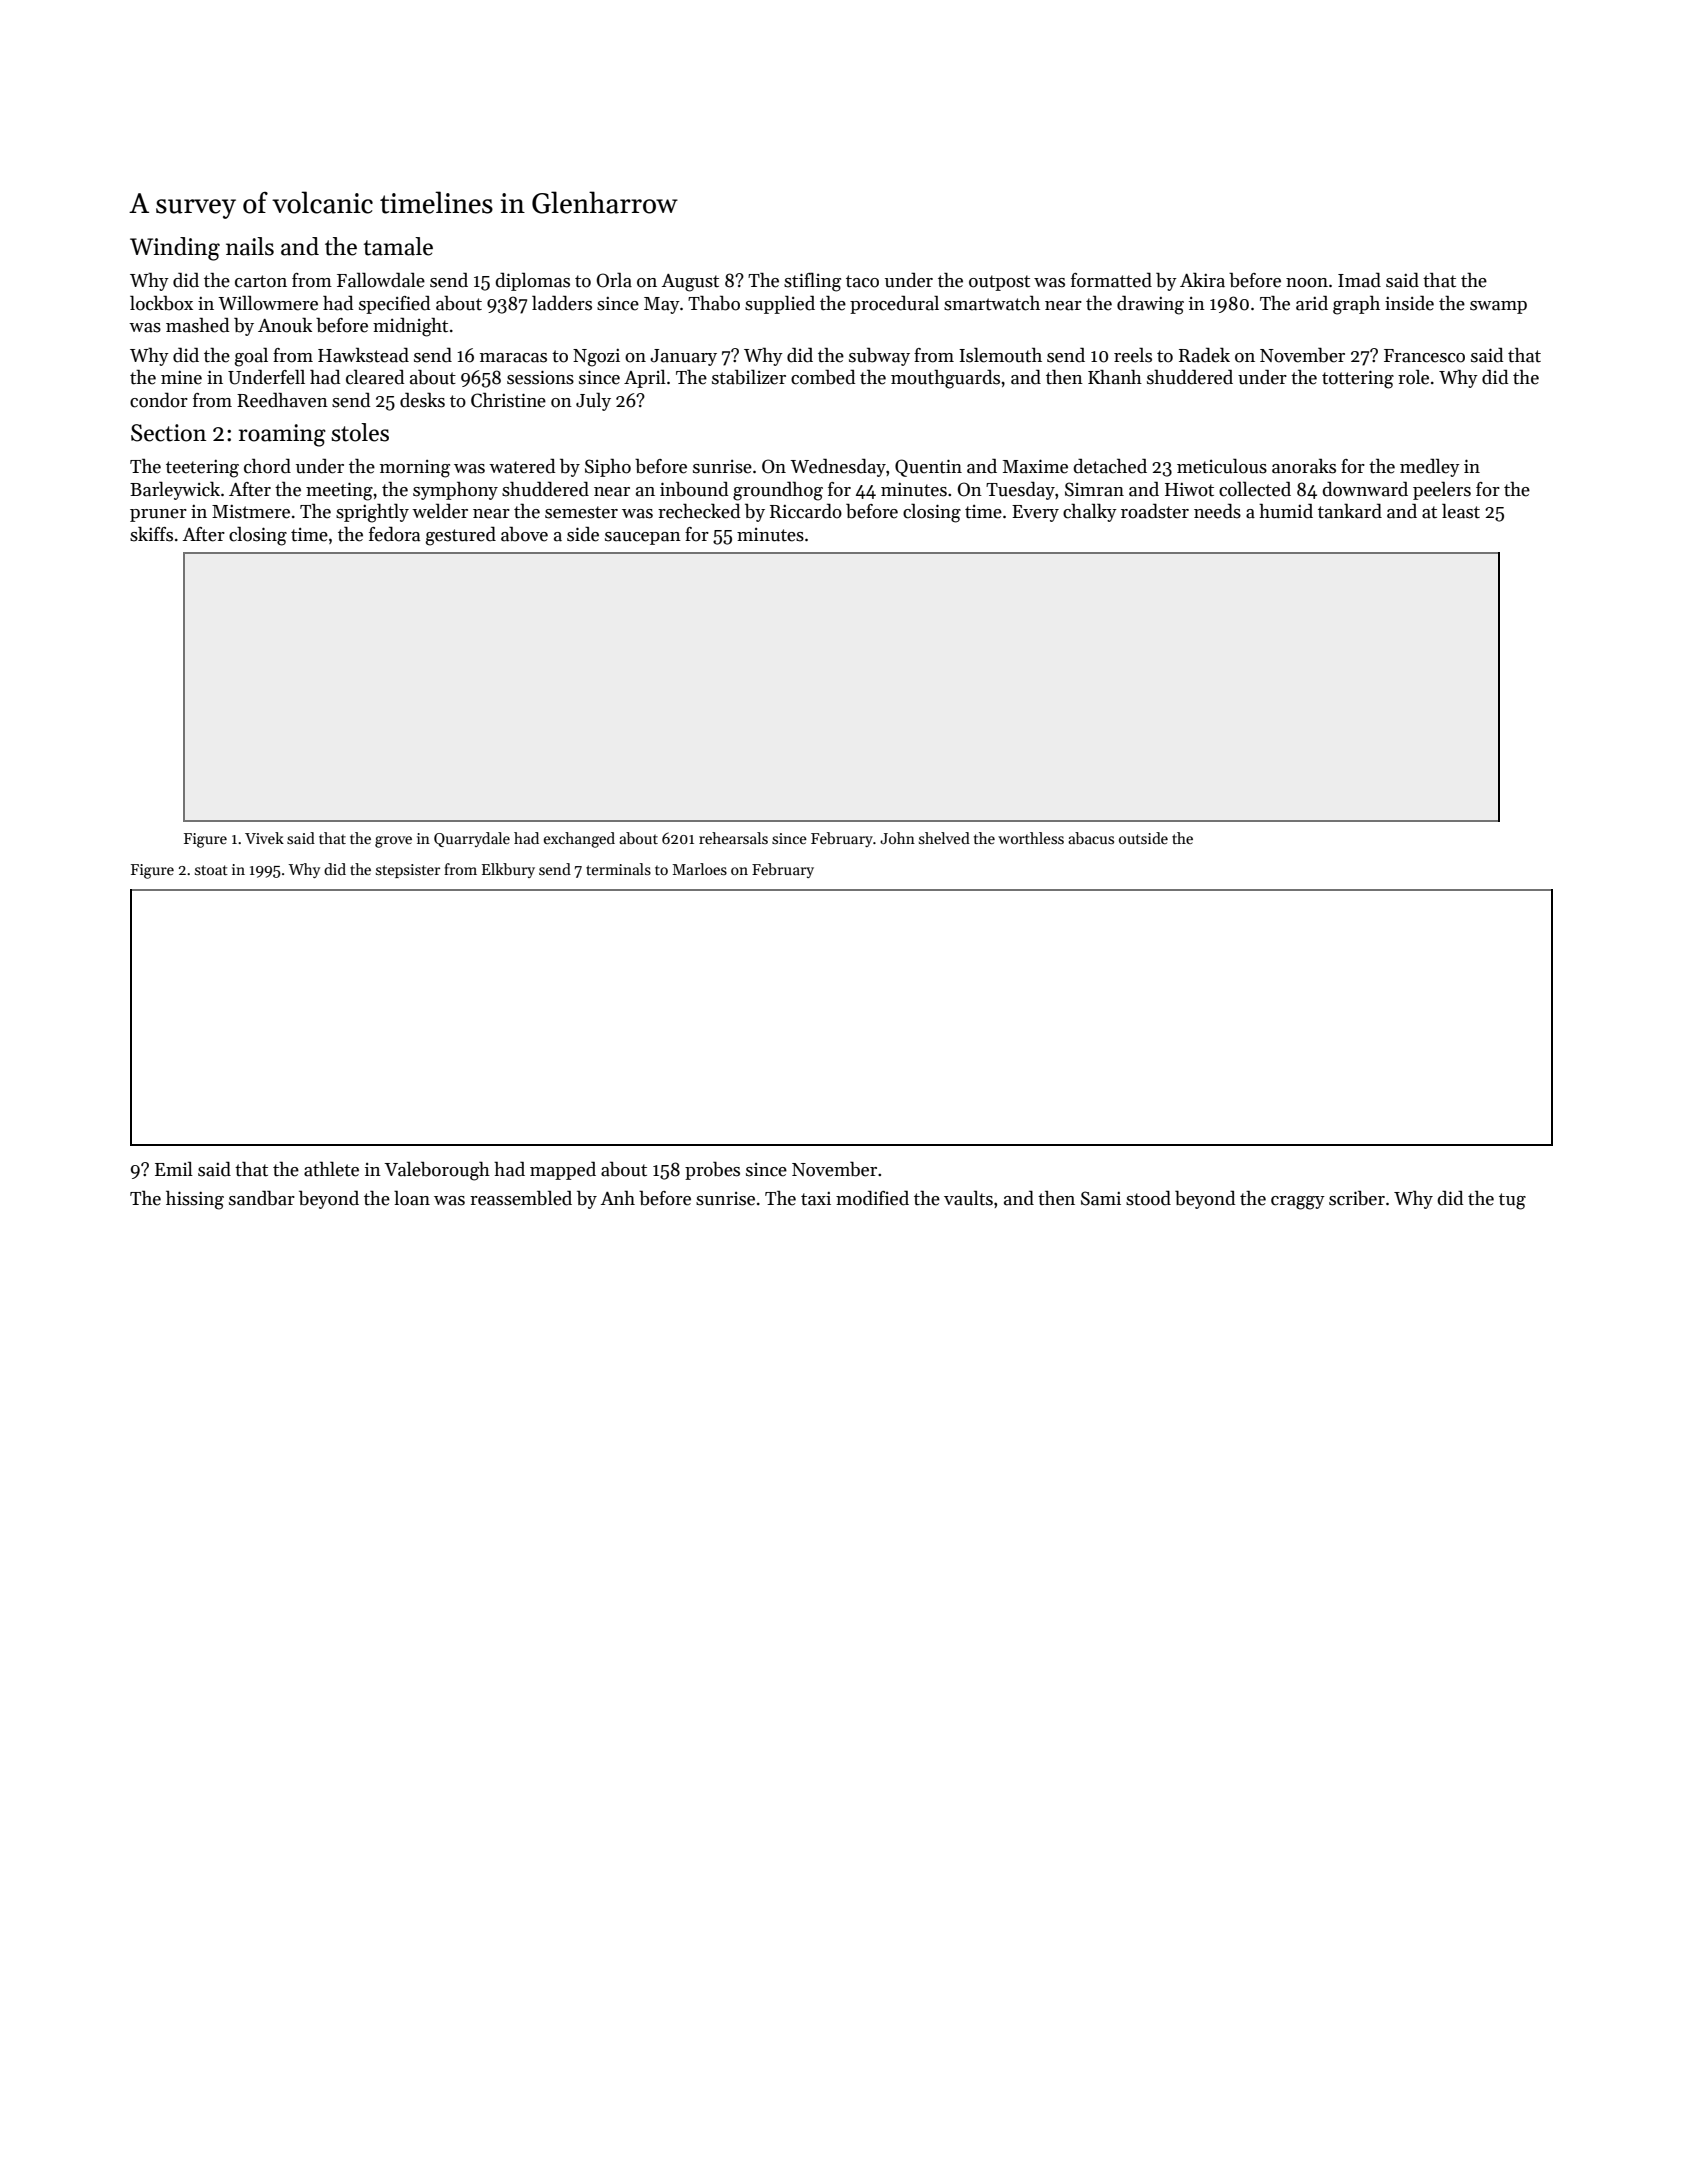 Image resolution: width=1683 pixels, height=2178 pixels. What do you see at coordinates (1091, 838) in the screenshot?
I see `abacus` at bounding box center [1091, 838].
